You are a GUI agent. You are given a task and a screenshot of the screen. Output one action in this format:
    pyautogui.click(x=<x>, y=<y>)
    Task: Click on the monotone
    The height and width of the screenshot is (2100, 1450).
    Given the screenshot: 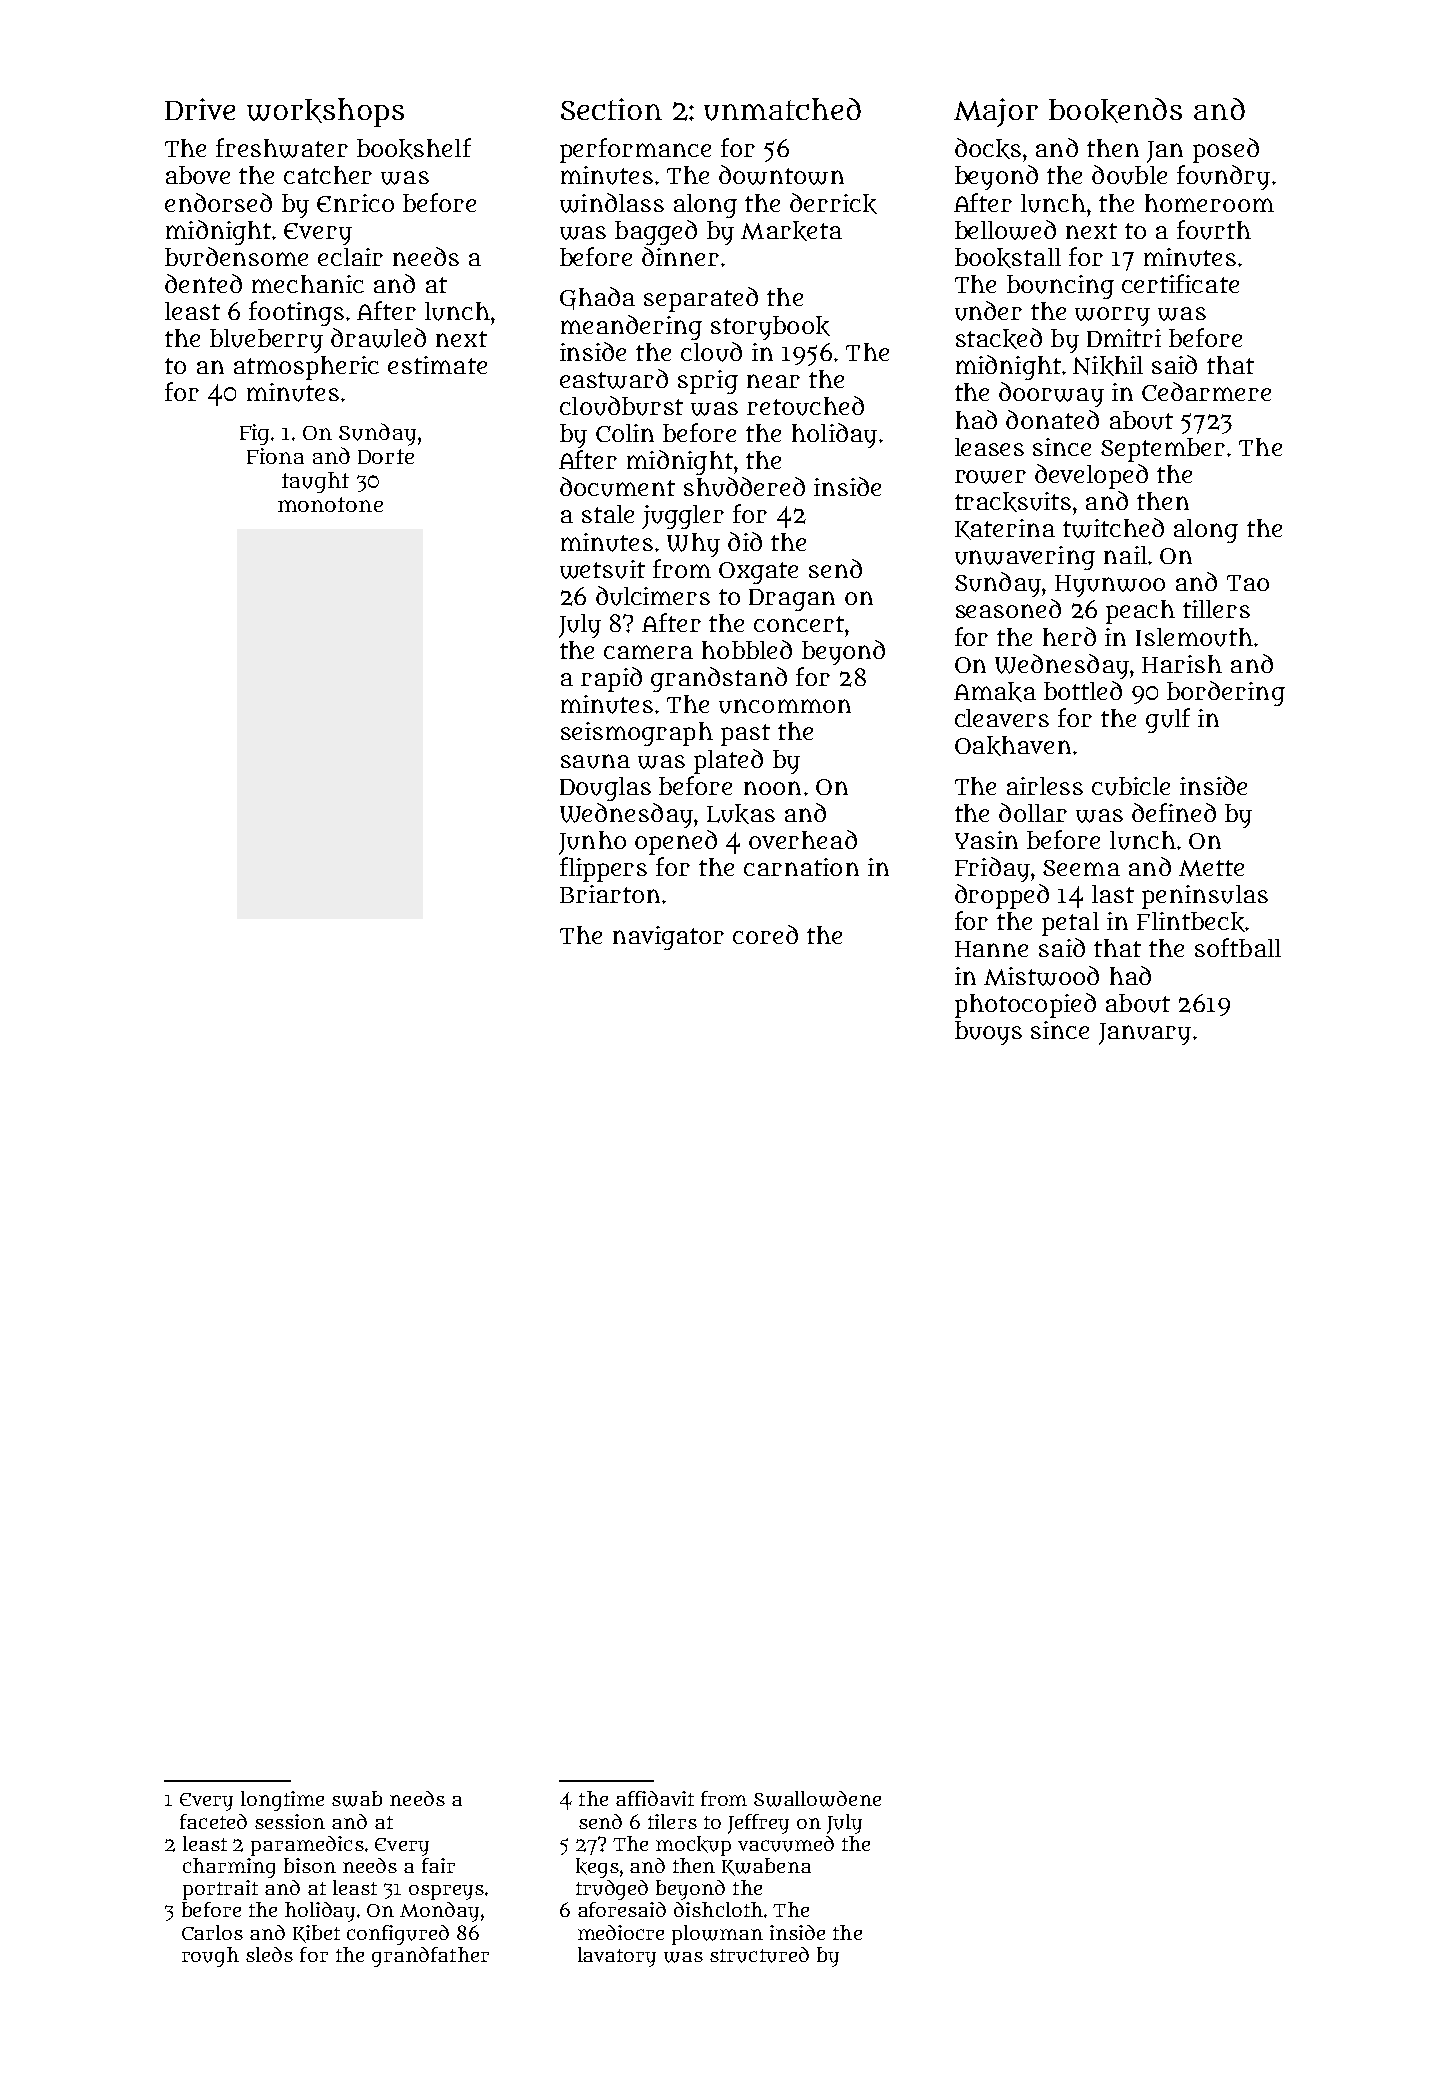 What is the action you would take?
    pyautogui.click(x=330, y=504)
